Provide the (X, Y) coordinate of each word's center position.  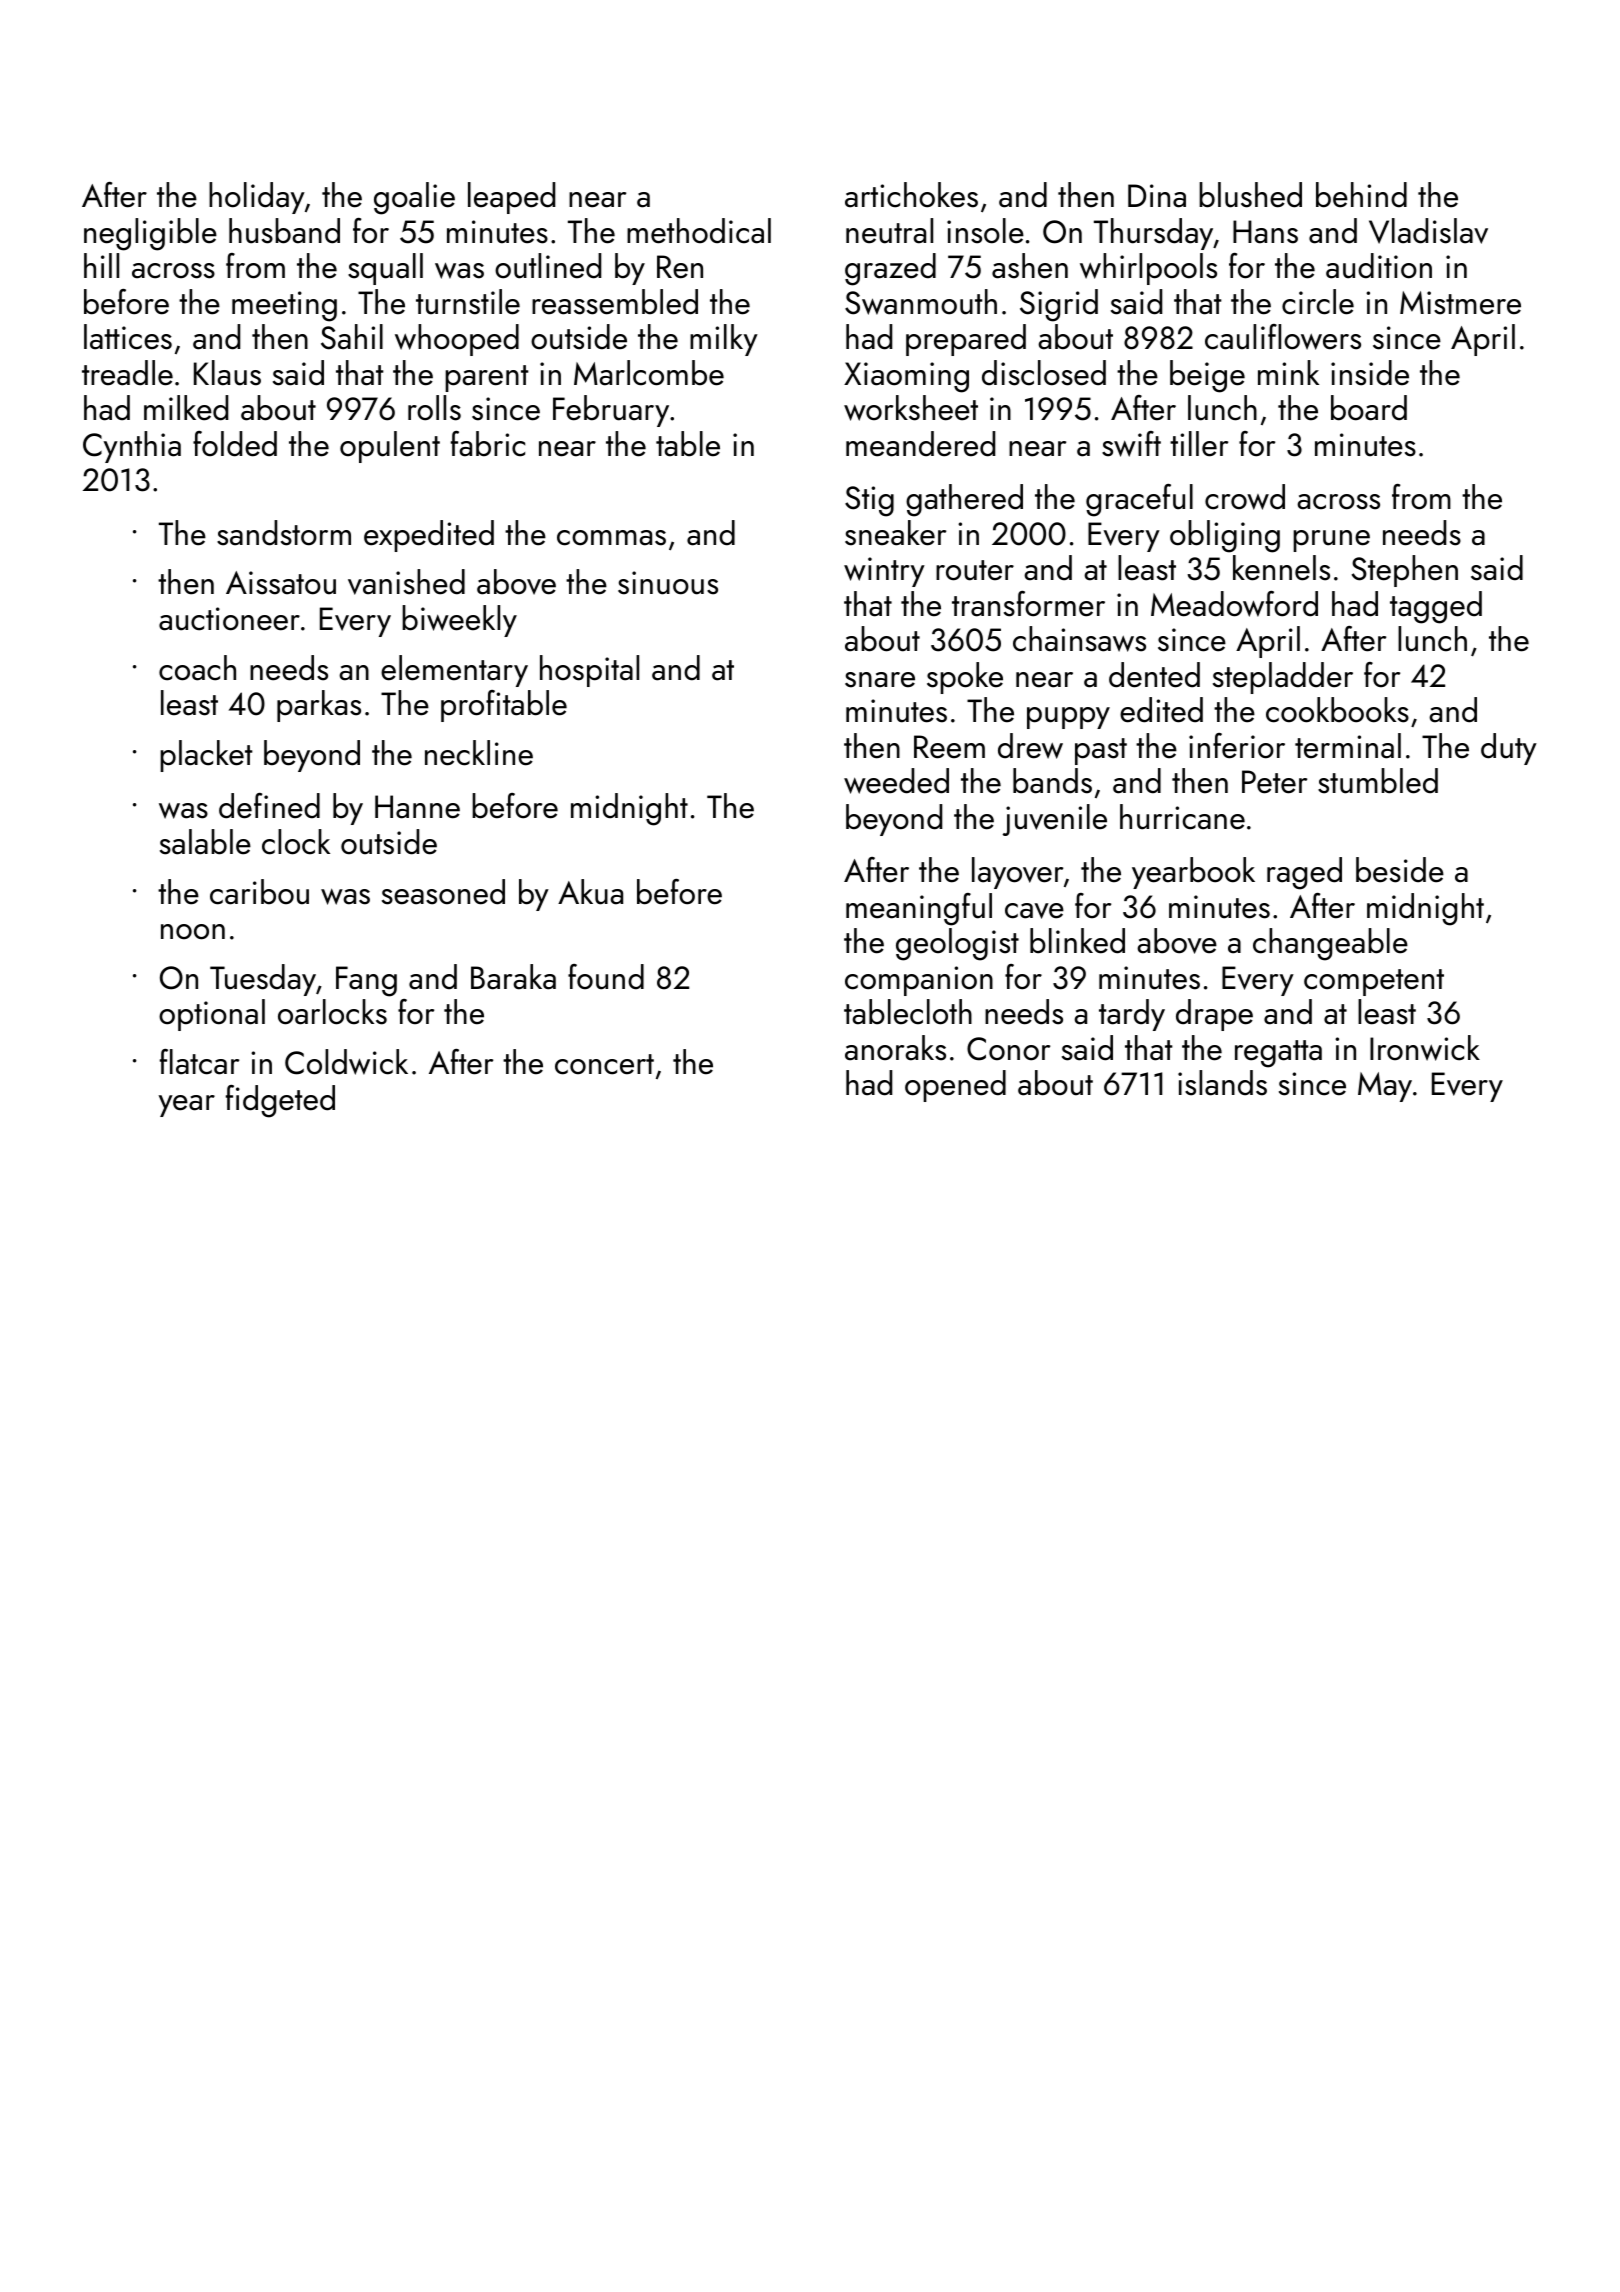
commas (611, 538)
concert (604, 1064)
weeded (896, 781)
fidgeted (280, 1101)
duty (1509, 749)
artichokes (911, 195)
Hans (1265, 232)
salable (205, 842)
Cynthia (132, 447)
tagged (1436, 607)
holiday (257, 198)
